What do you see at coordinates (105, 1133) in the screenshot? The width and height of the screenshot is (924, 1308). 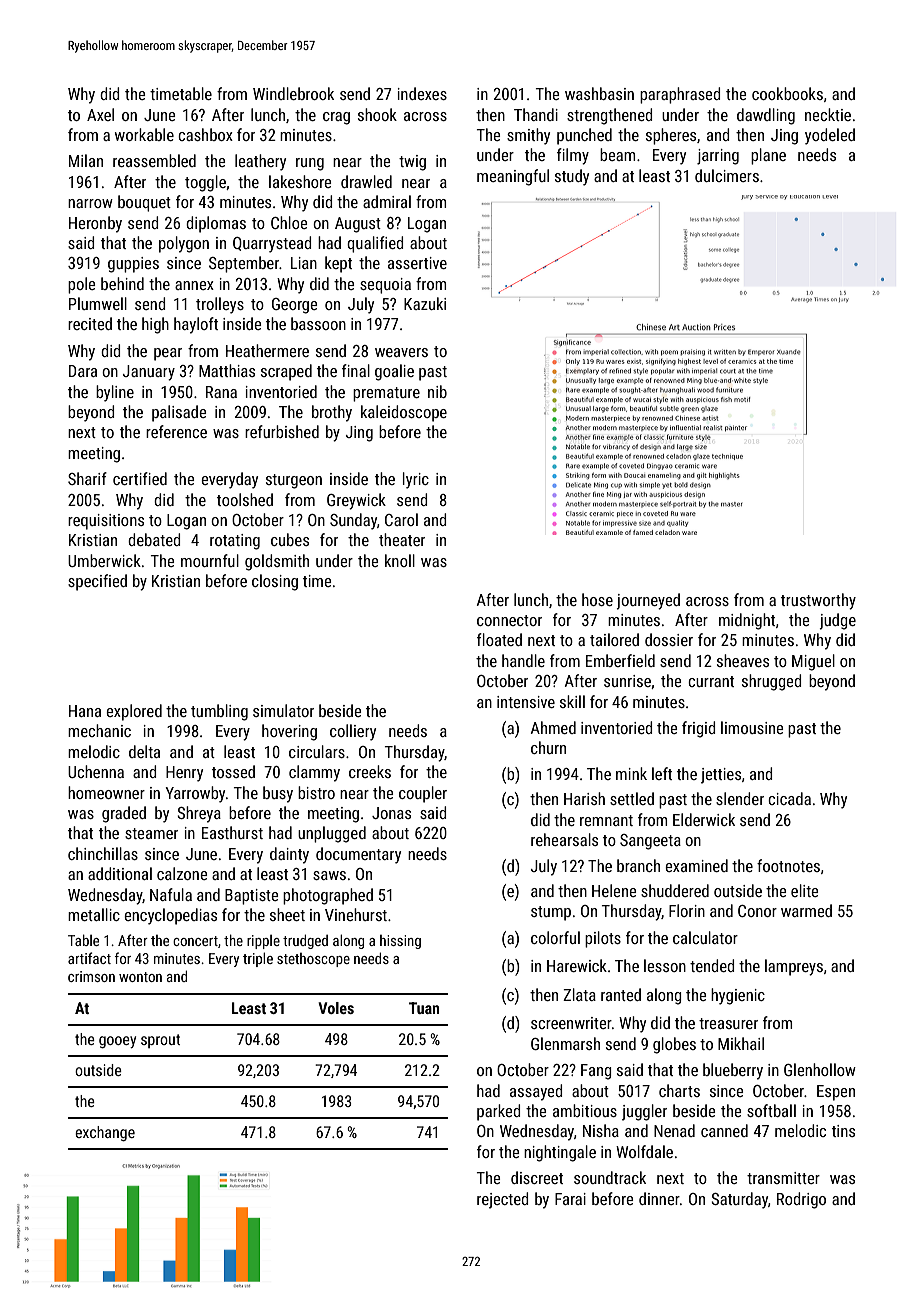 I see `exchange` at bounding box center [105, 1133].
